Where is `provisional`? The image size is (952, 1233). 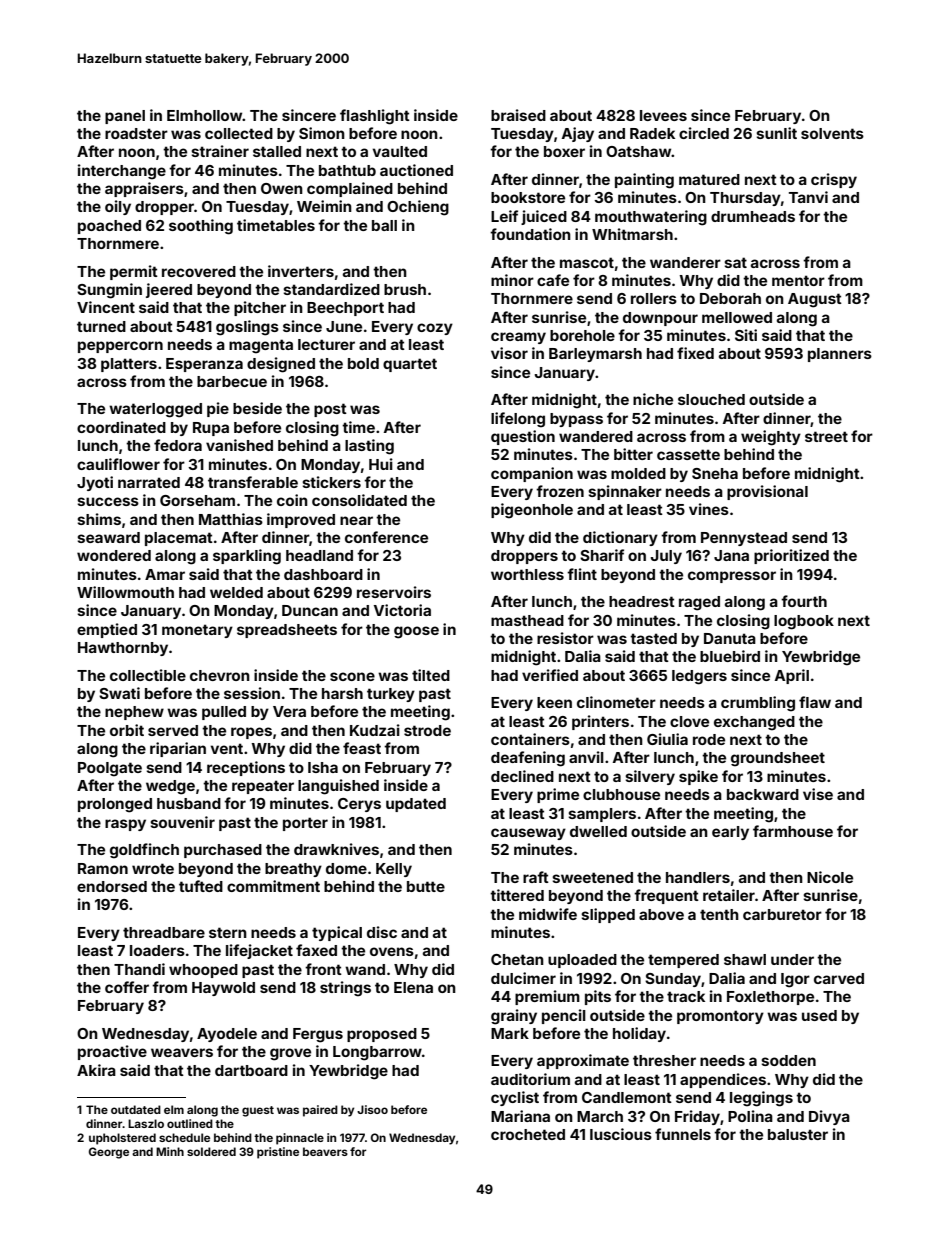 provisional is located at coordinates (767, 492).
